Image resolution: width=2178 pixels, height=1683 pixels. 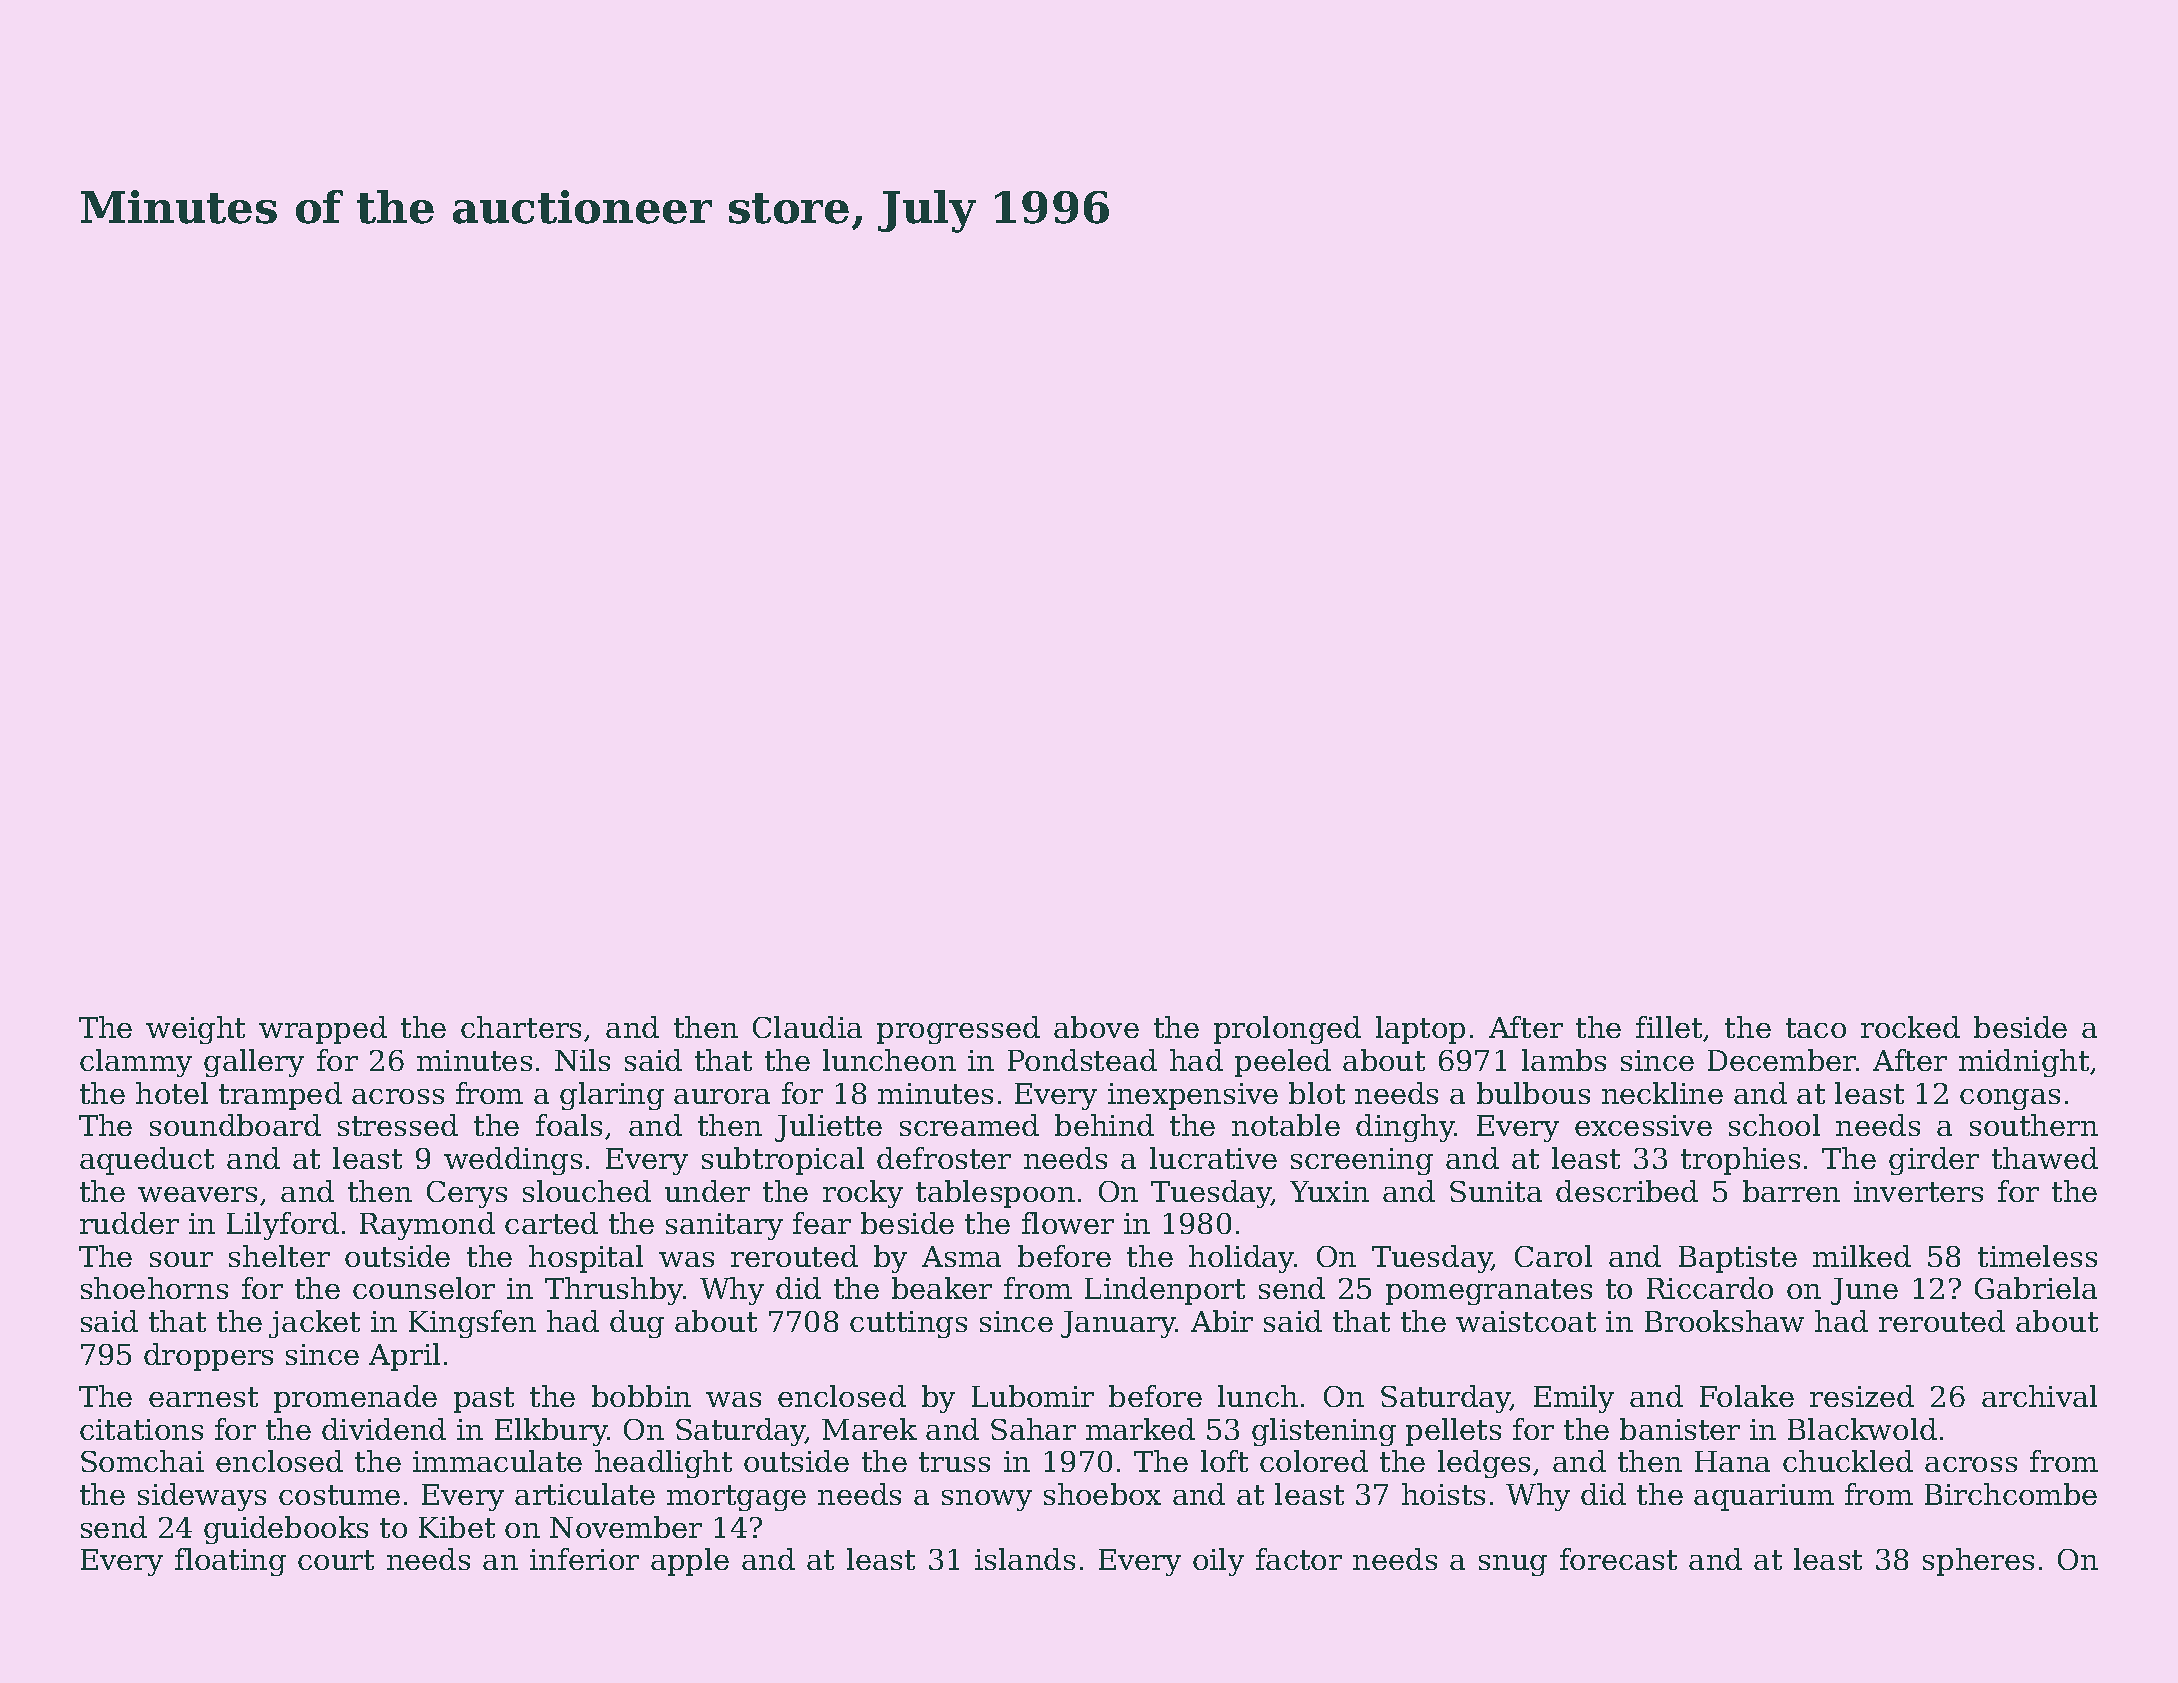 I want to click on wrapped, so click(x=323, y=1030).
